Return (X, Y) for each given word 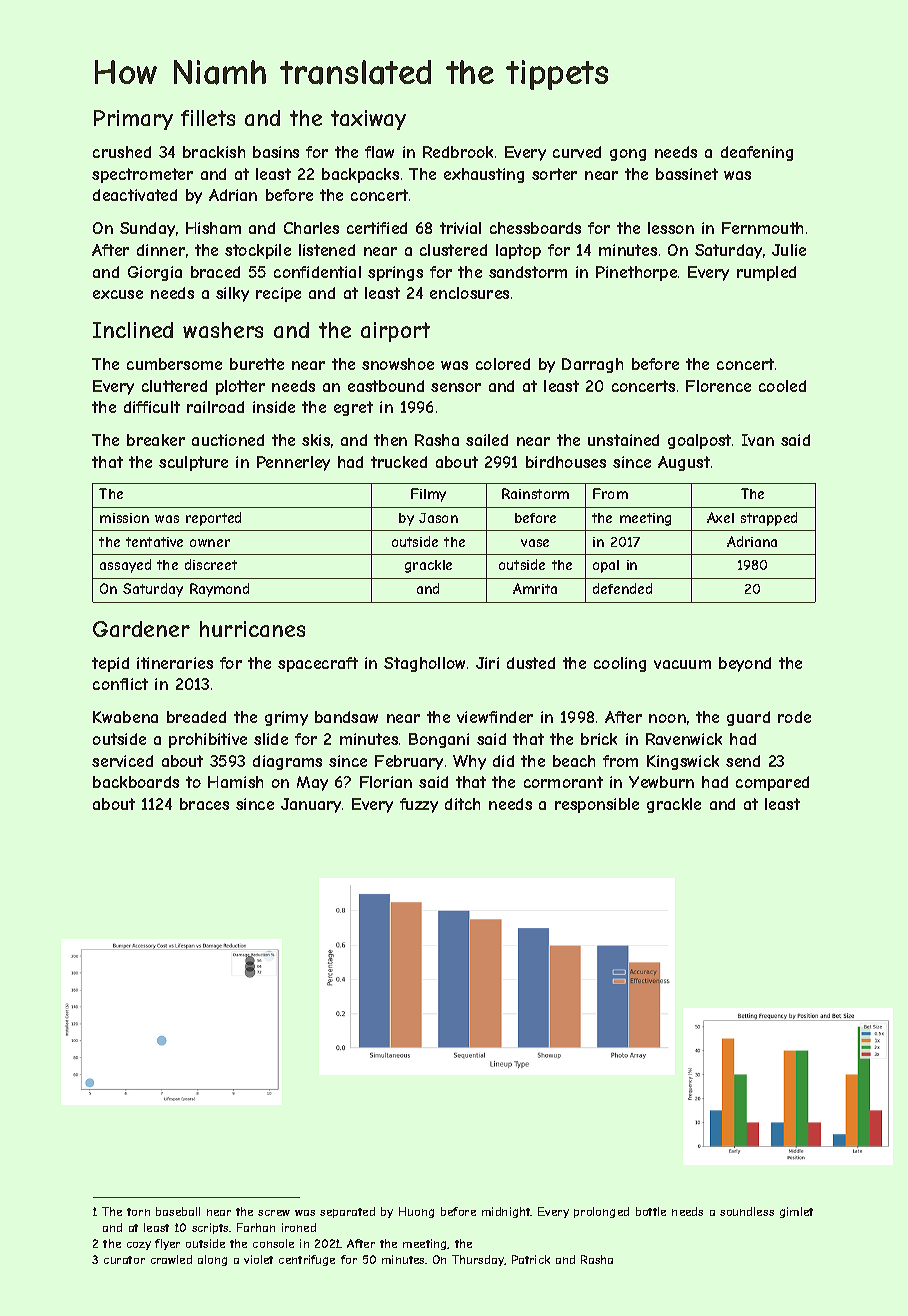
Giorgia (155, 273)
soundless (747, 1211)
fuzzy (419, 805)
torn (138, 1212)
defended (622, 588)
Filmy (428, 495)
